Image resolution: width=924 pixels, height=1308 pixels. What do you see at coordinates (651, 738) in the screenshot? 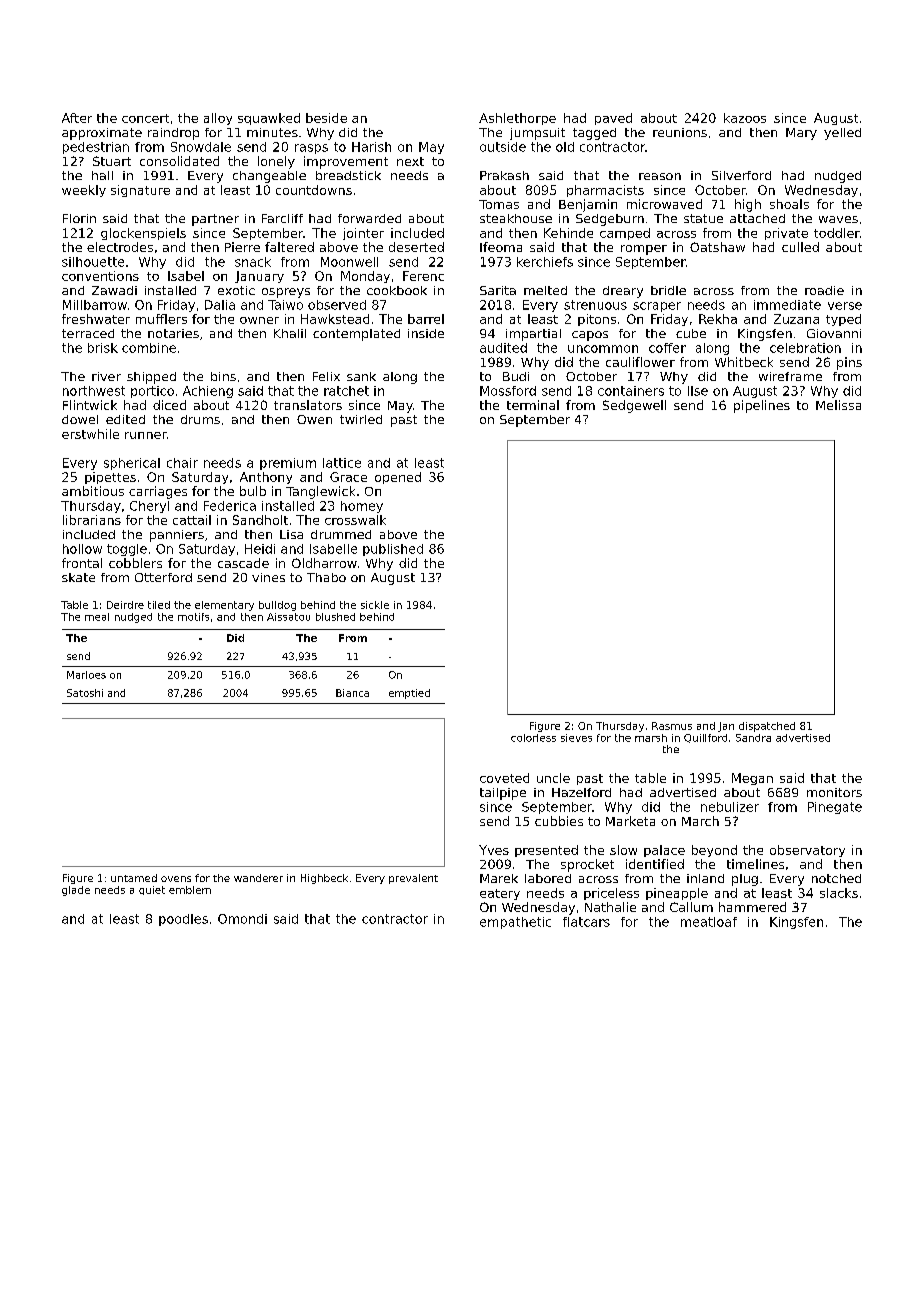
I see `marsh` at bounding box center [651, 738].
